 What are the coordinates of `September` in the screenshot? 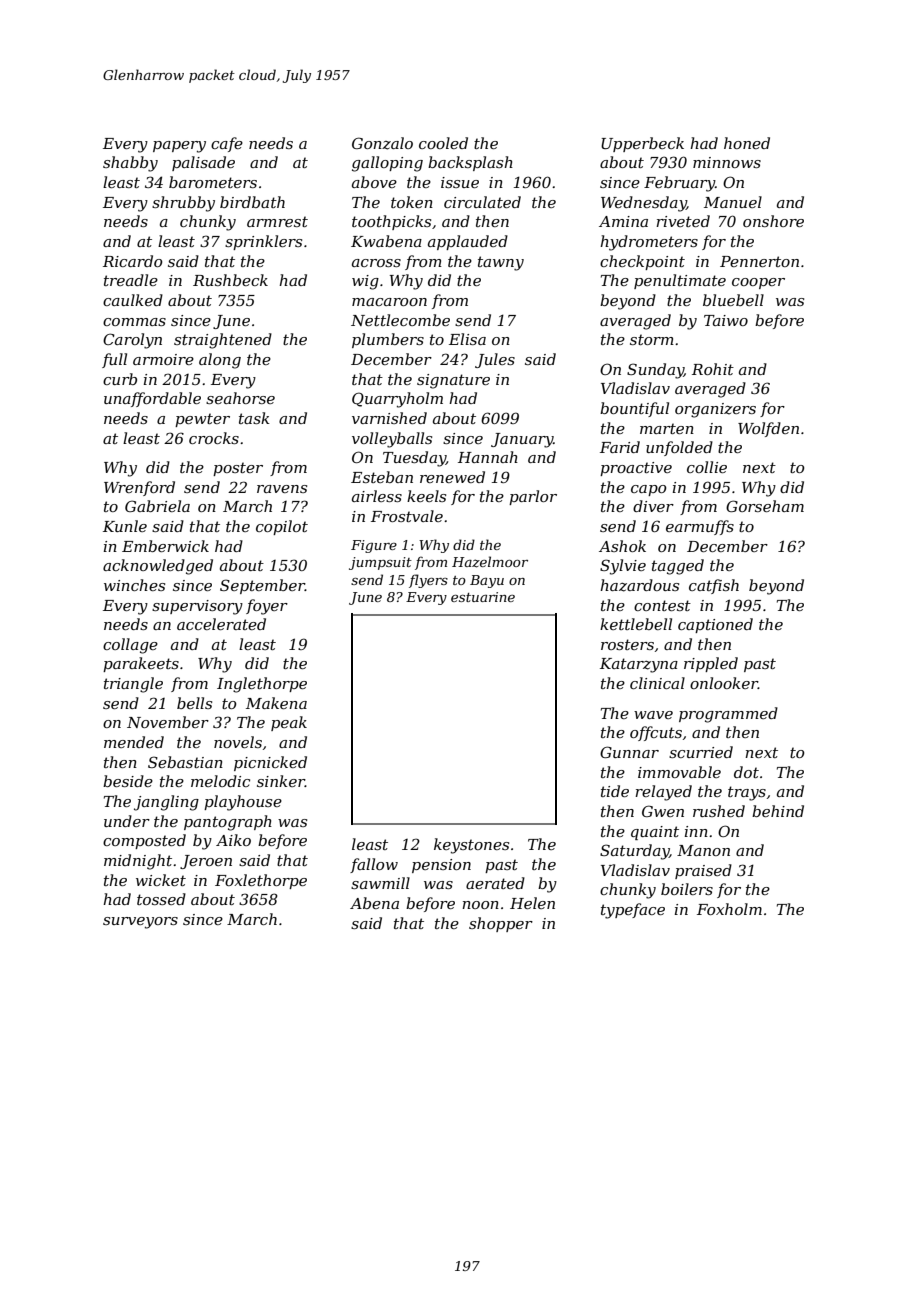 It's located at (262, 586).
